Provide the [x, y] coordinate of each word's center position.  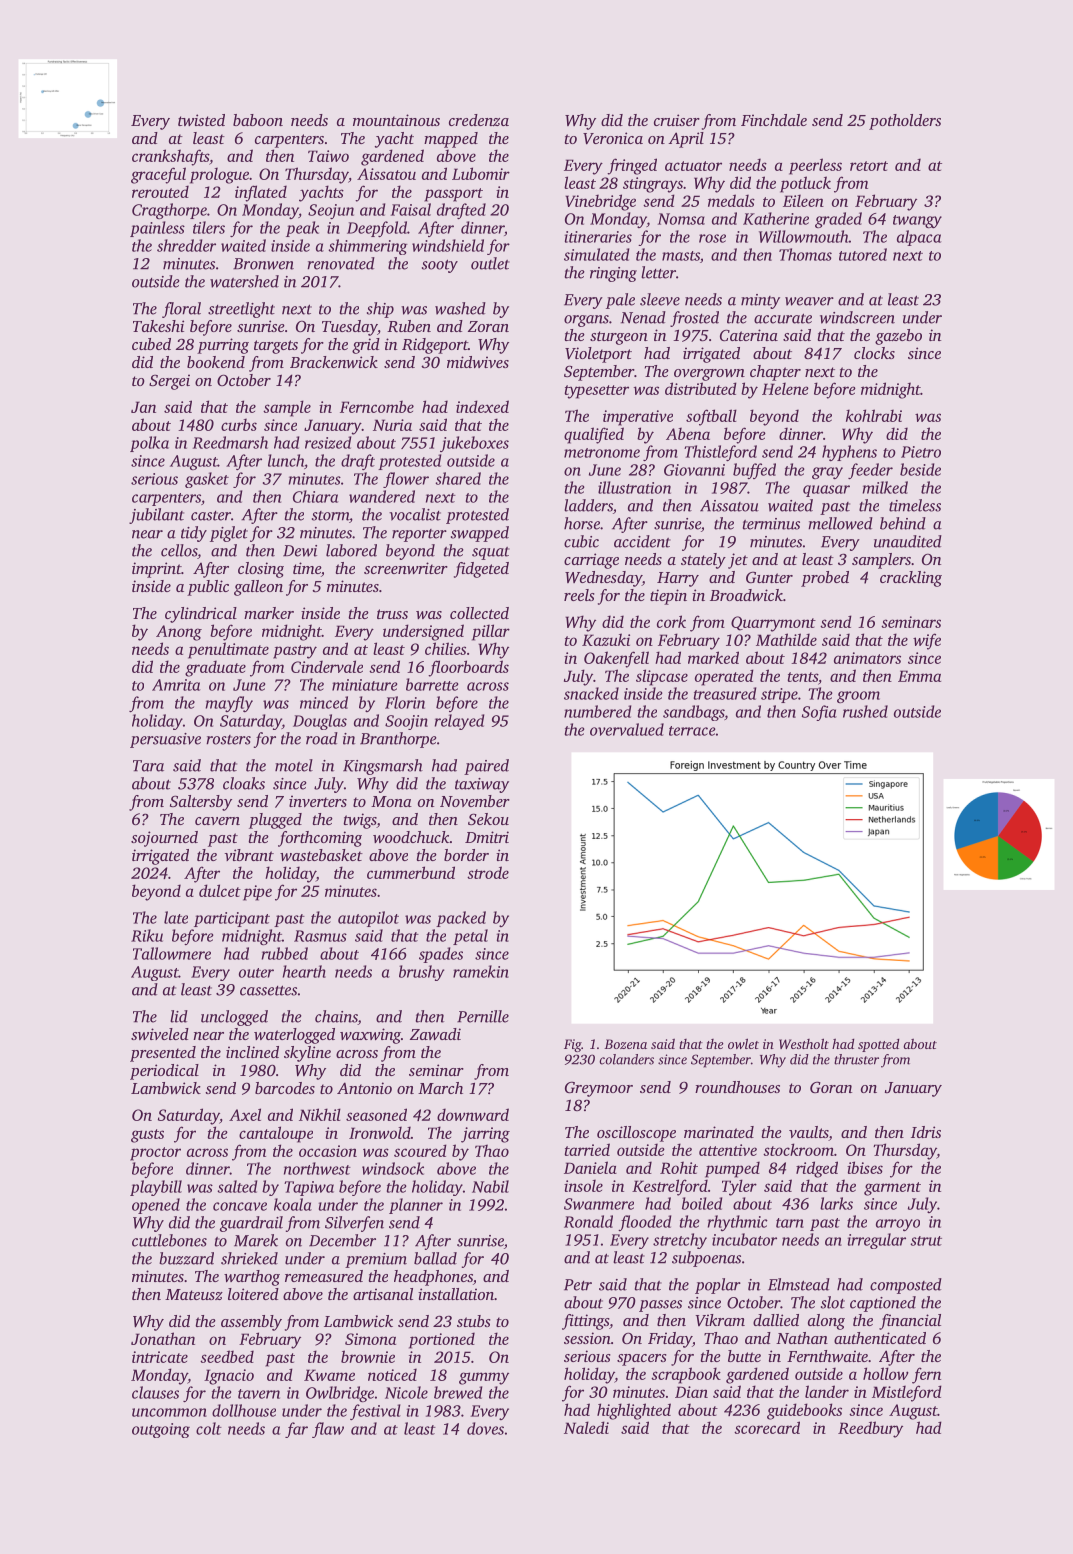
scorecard [767, 1427]
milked [885, 487]
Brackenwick [334, 362]
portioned [442, 1340]
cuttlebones [169, 1240]
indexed [482, 406]
